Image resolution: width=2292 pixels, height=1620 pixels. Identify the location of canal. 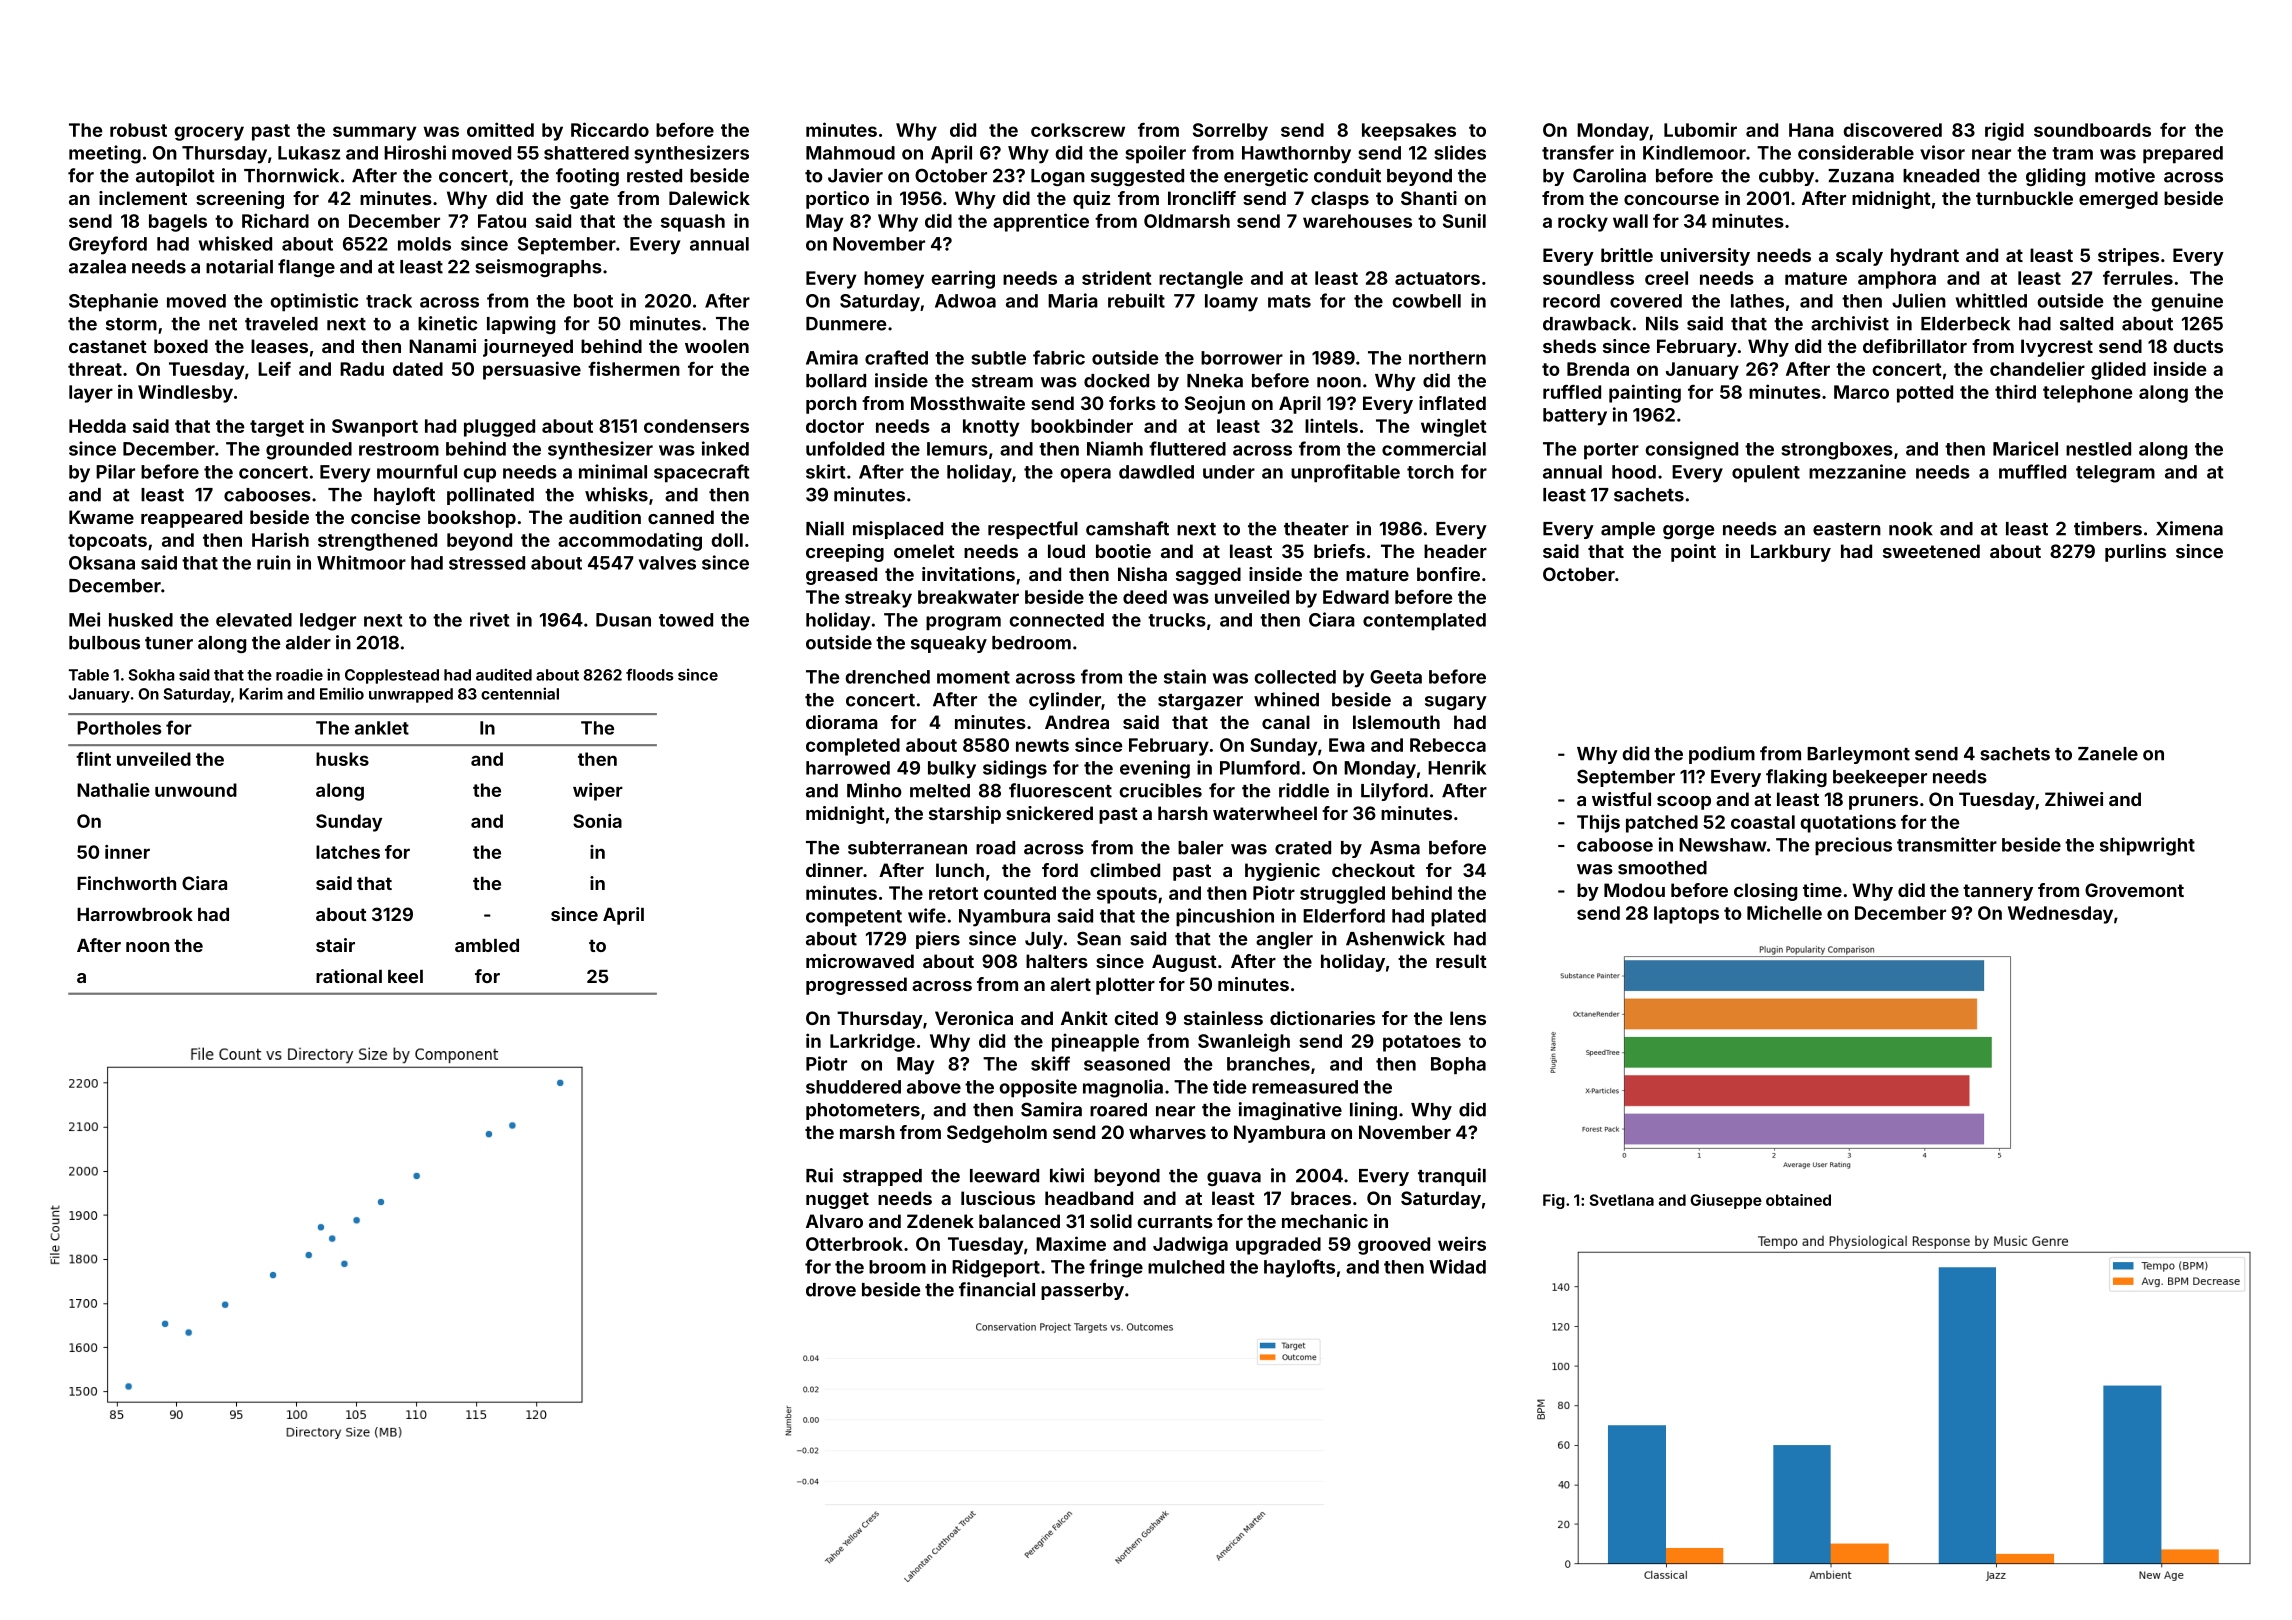
(1286, 722).
